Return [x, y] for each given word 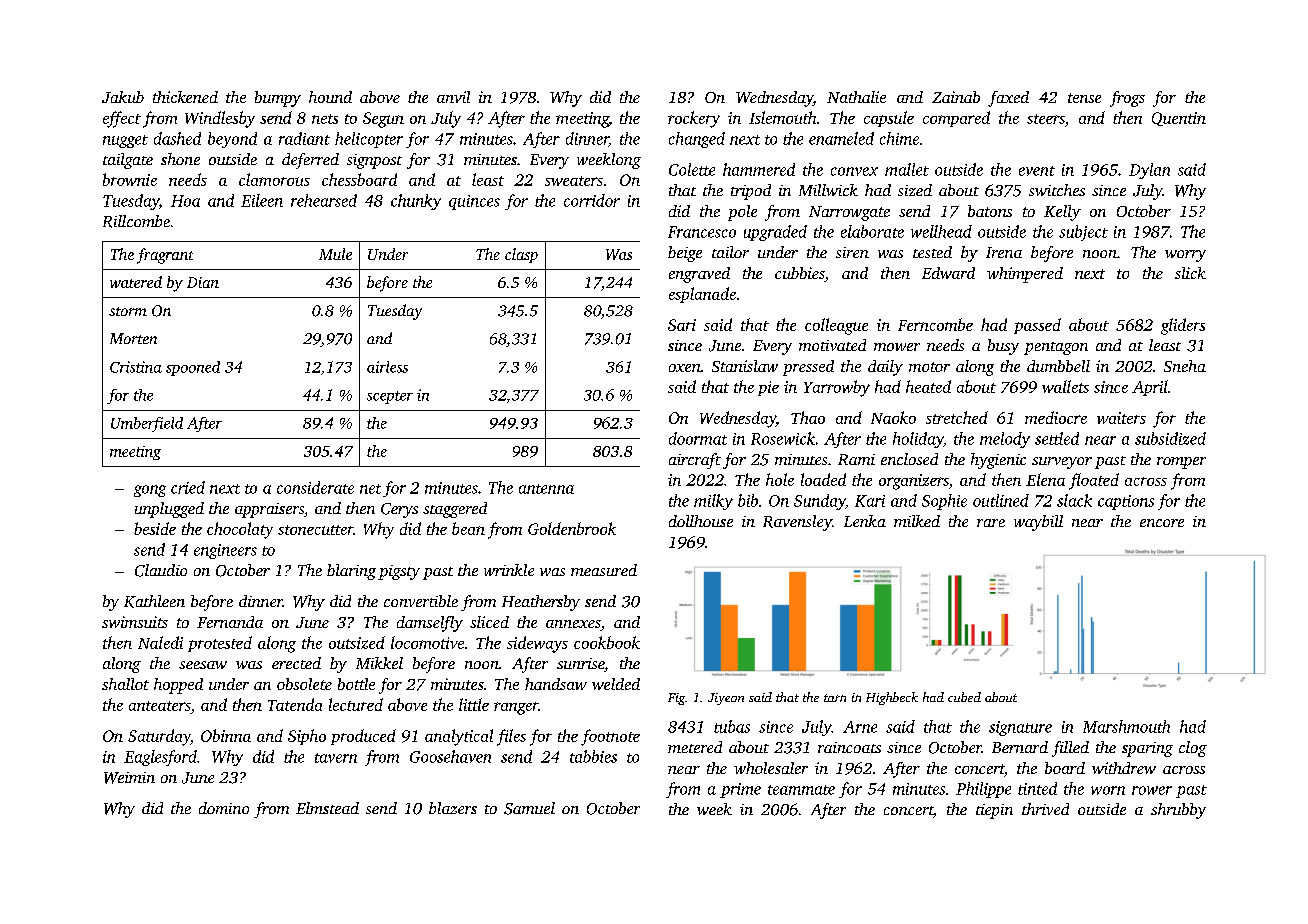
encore [1162, 523]
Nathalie [856, 97]
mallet [907, 169]
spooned [193, 368]
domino [224, 808]
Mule [335, 254]
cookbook [607, 642]
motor [929, 367]
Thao [808, 417]
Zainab [956, 97]
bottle [356, 684]
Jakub [123, 97]
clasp [521, 255]
